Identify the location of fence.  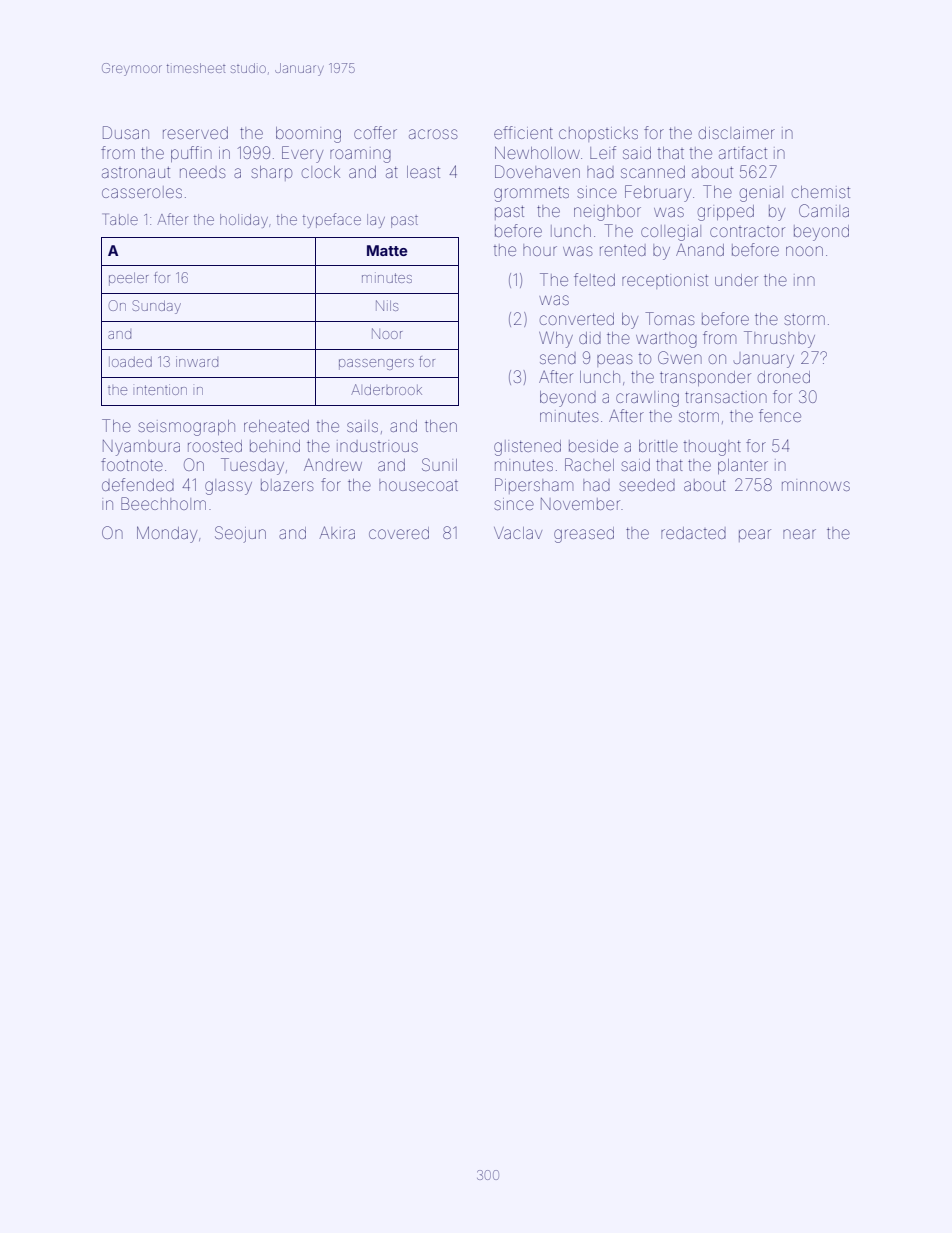
(780, 415).
